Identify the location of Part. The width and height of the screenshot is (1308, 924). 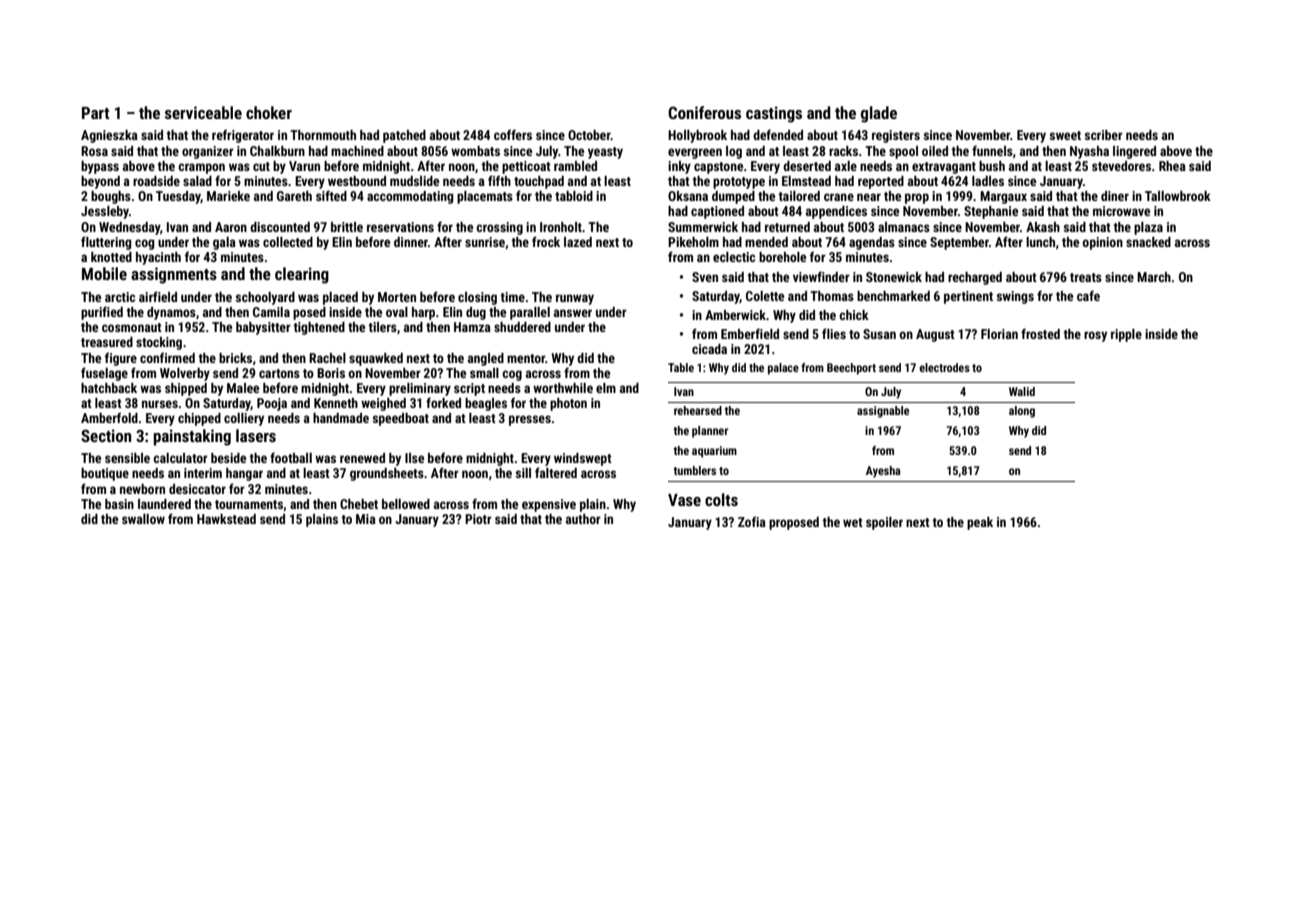
(95, 113).
